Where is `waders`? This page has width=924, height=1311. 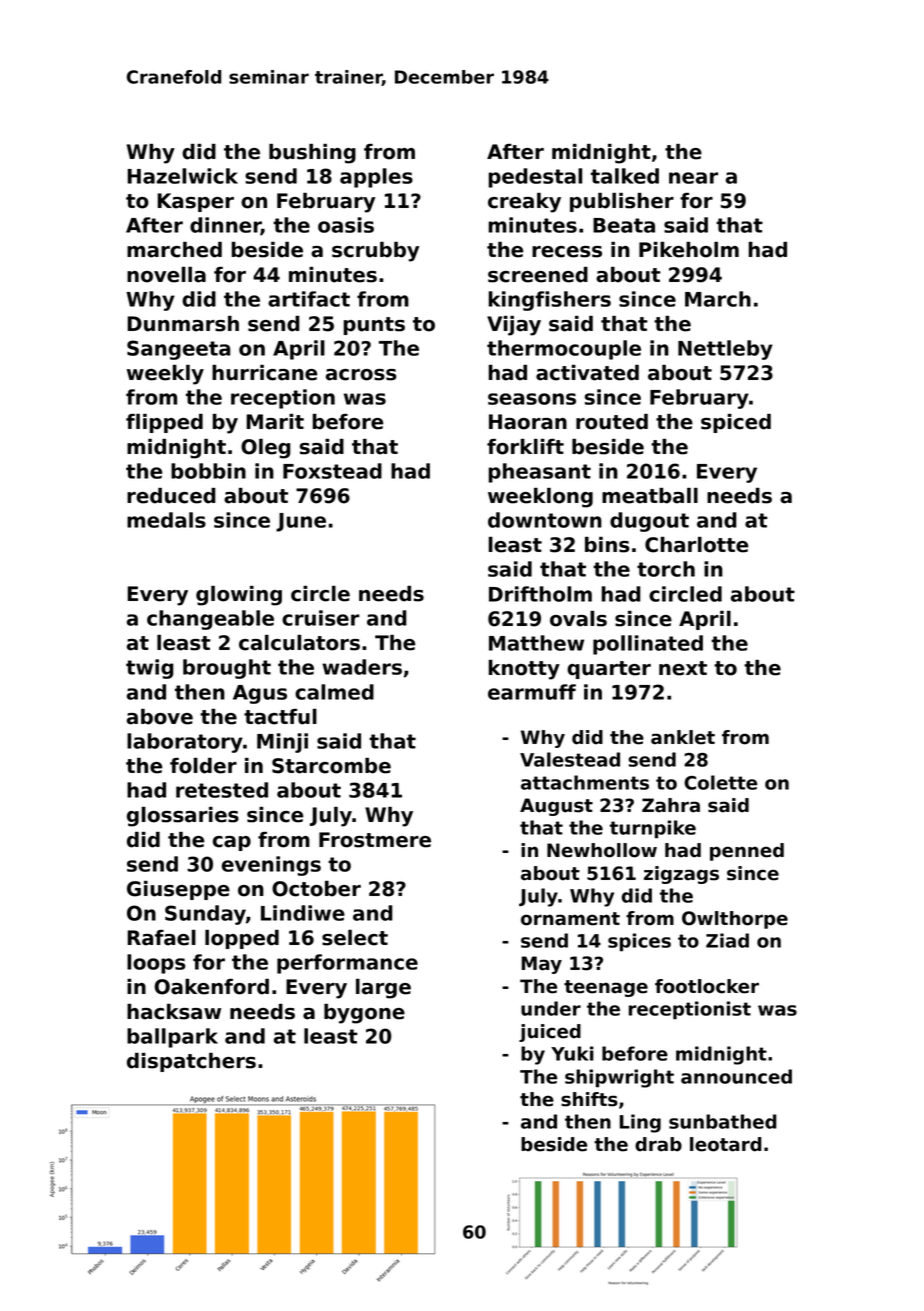
waders is located at coordinates (362, 667).
